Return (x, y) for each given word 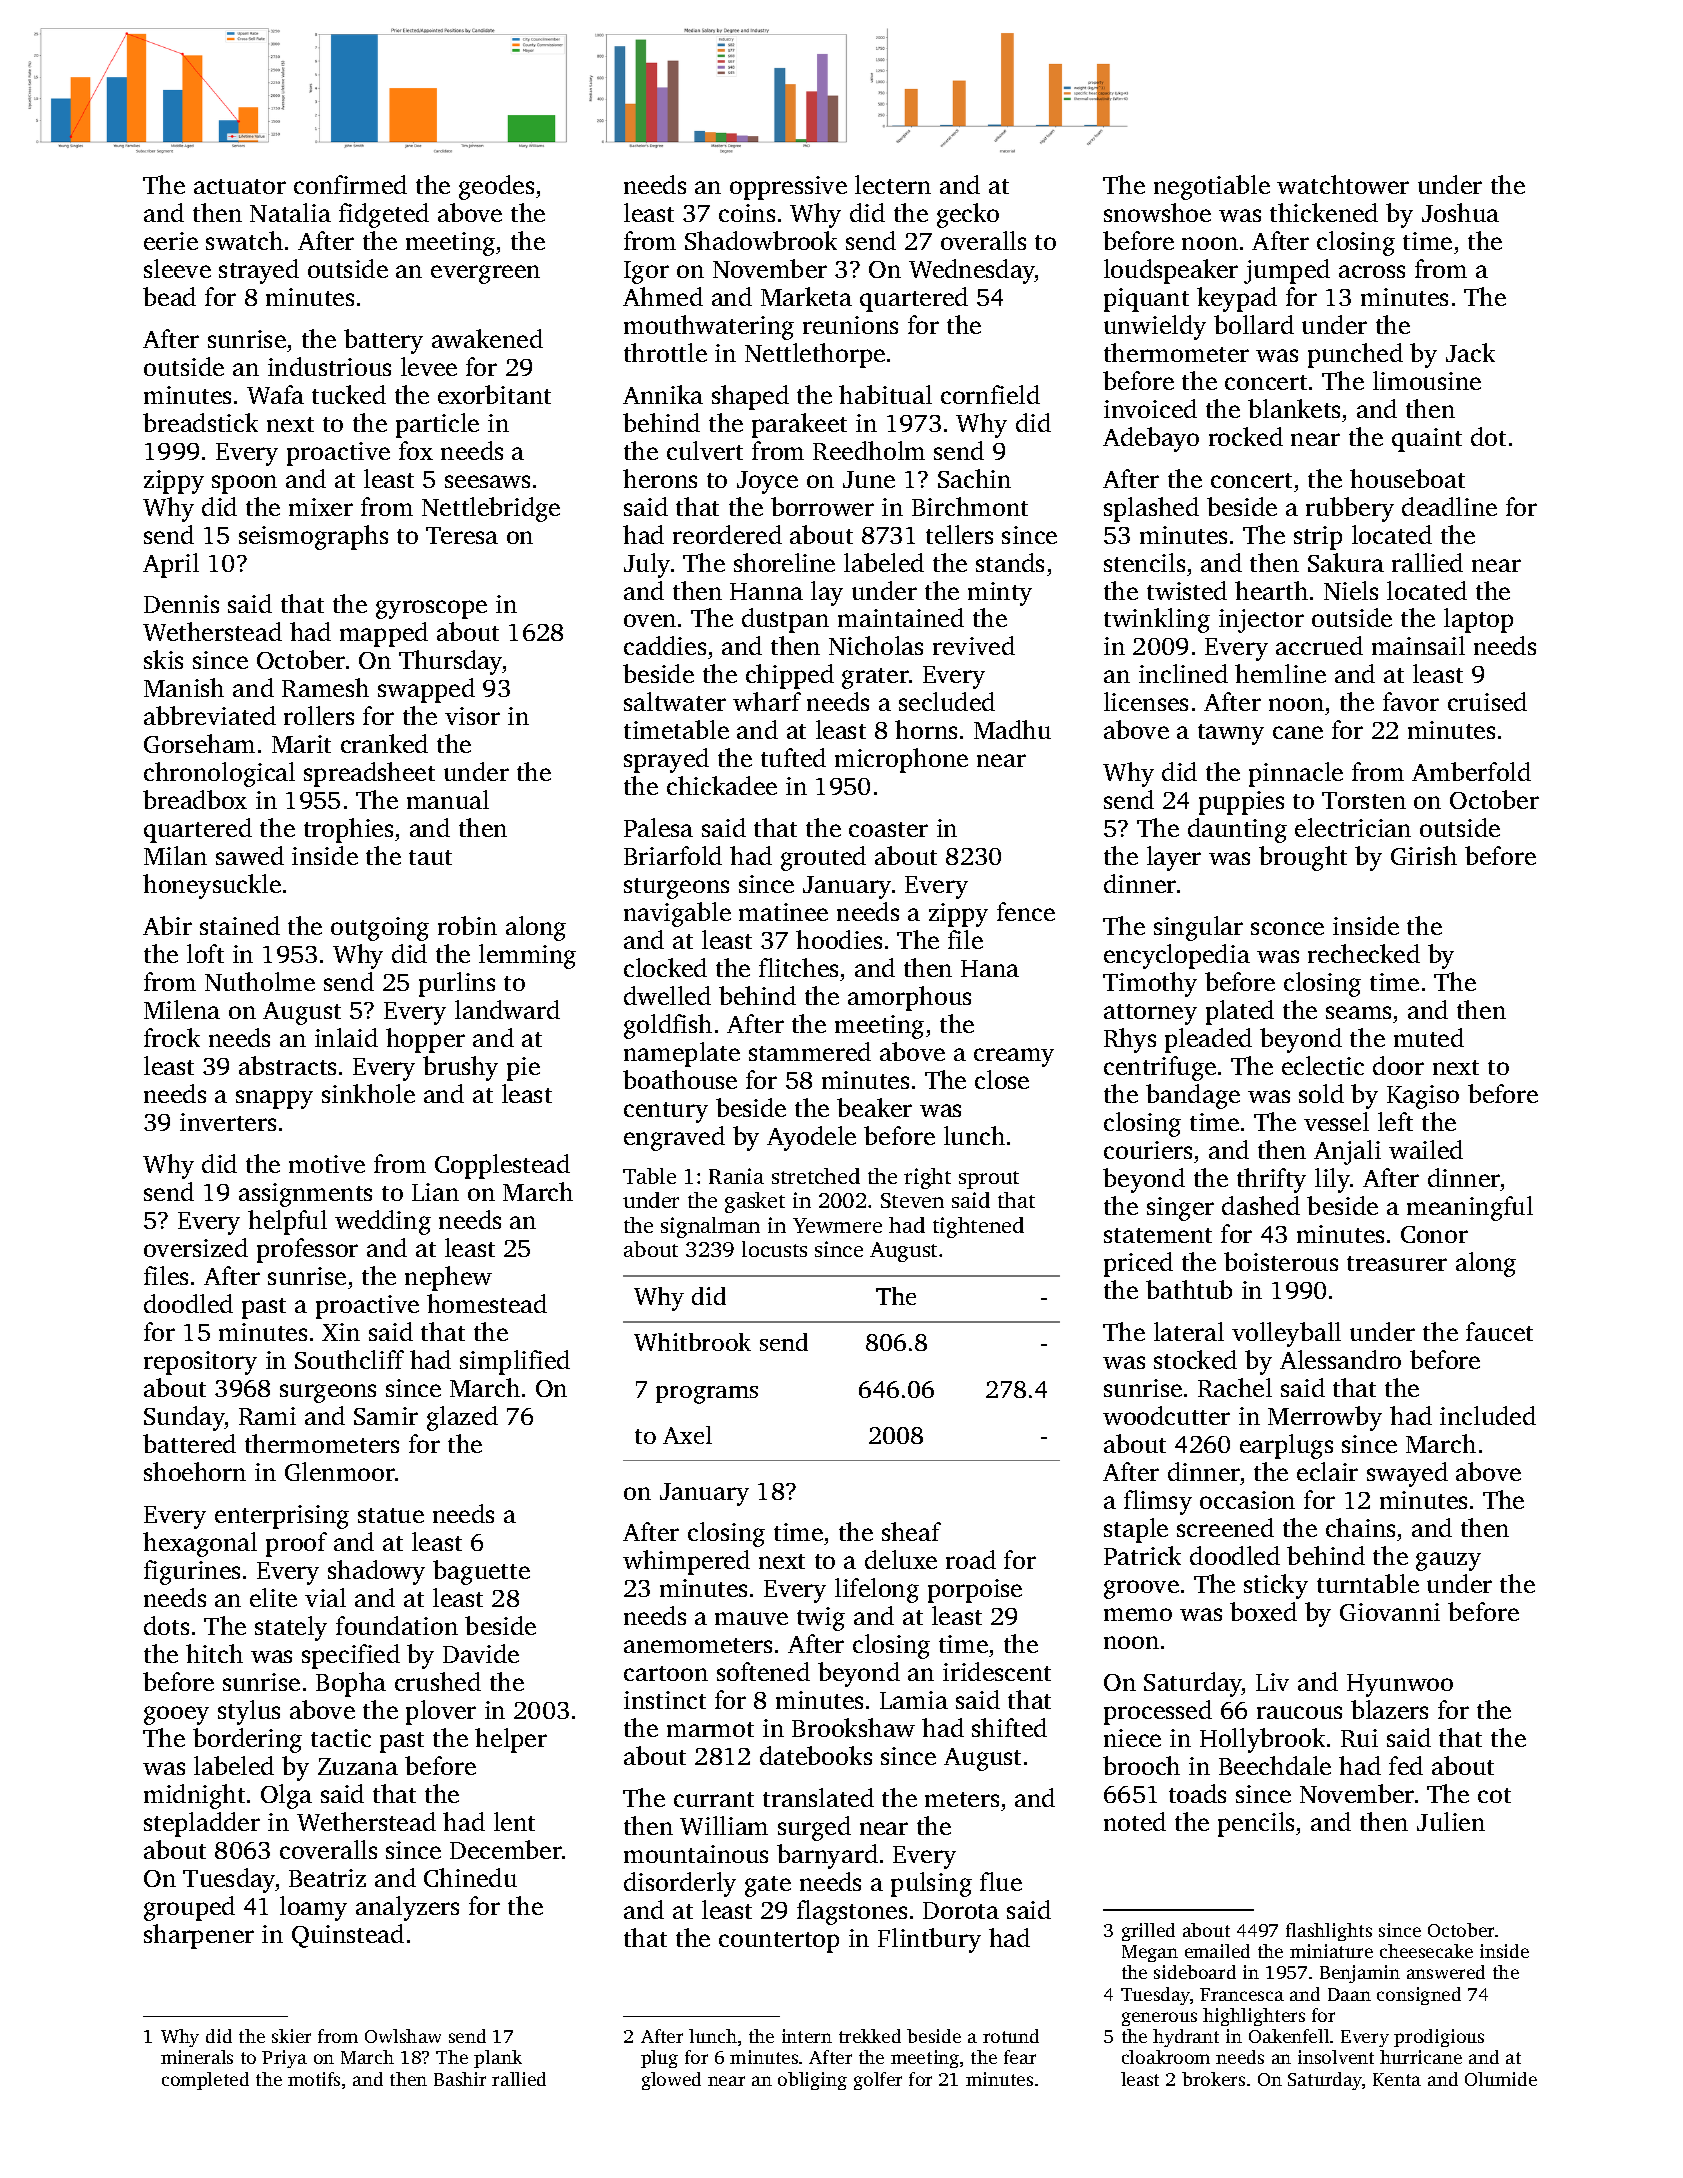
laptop (1478, 620)
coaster (888, 829)
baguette (481, 1572)
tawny (1231, 734)
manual (448, 799)
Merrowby (1325, 1418)
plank (498, 2059)
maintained (901, 617)
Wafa (275, 394)
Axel (687, 1435)
